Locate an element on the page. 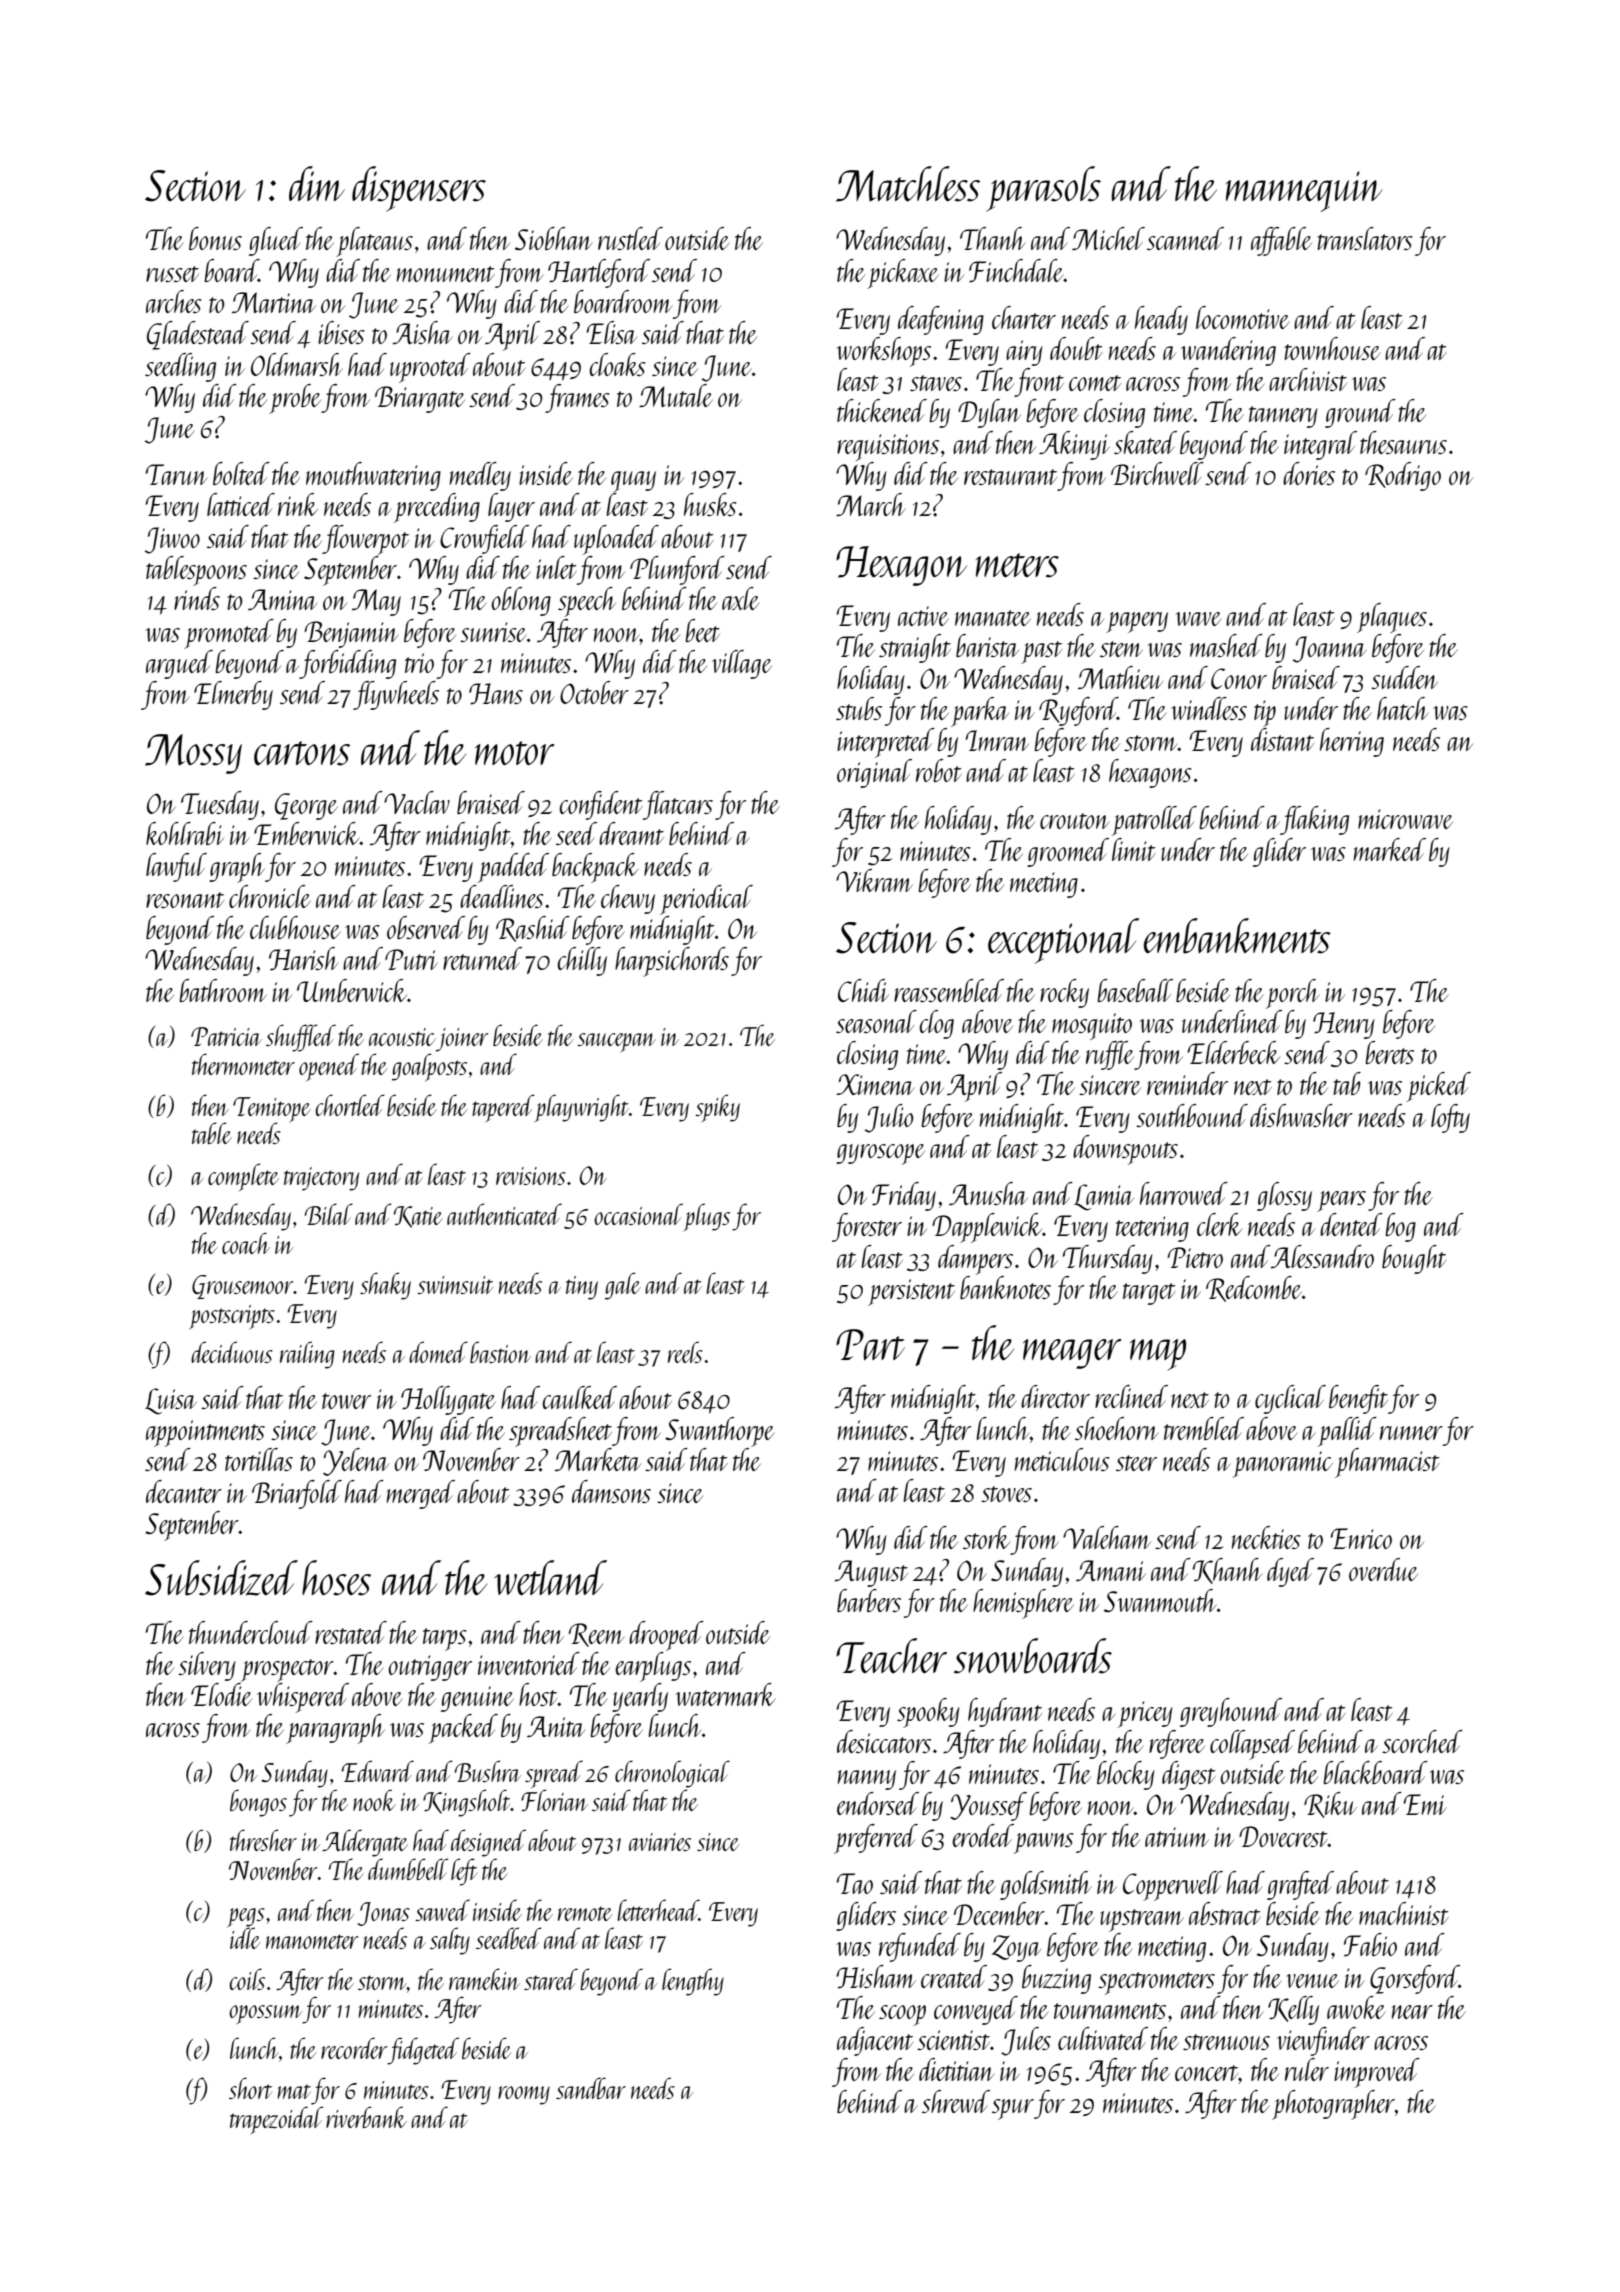  dim is located at coordinates (317, 183).
